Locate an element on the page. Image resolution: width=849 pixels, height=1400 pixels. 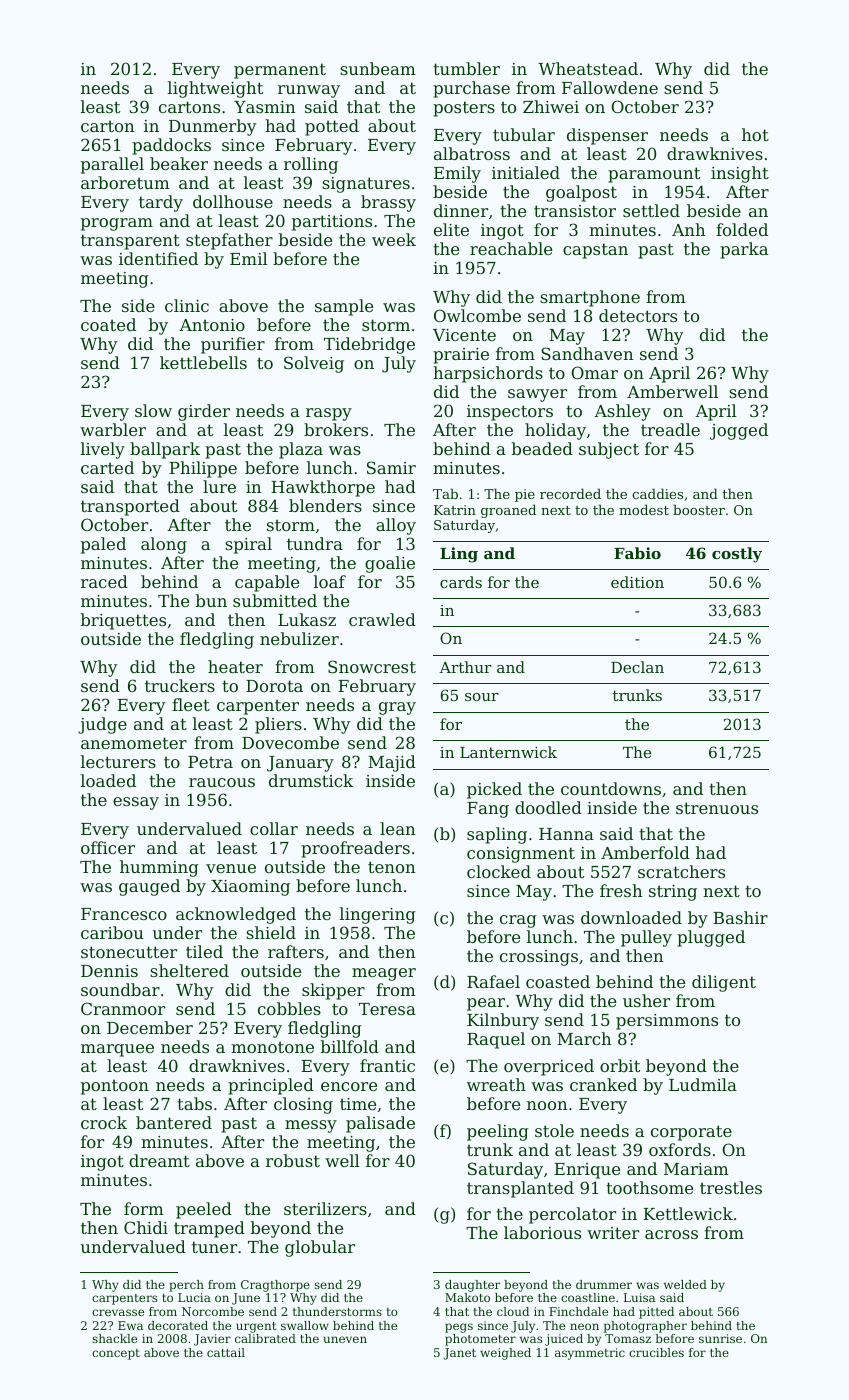
lightweight is located at coordinates (215, 89).
